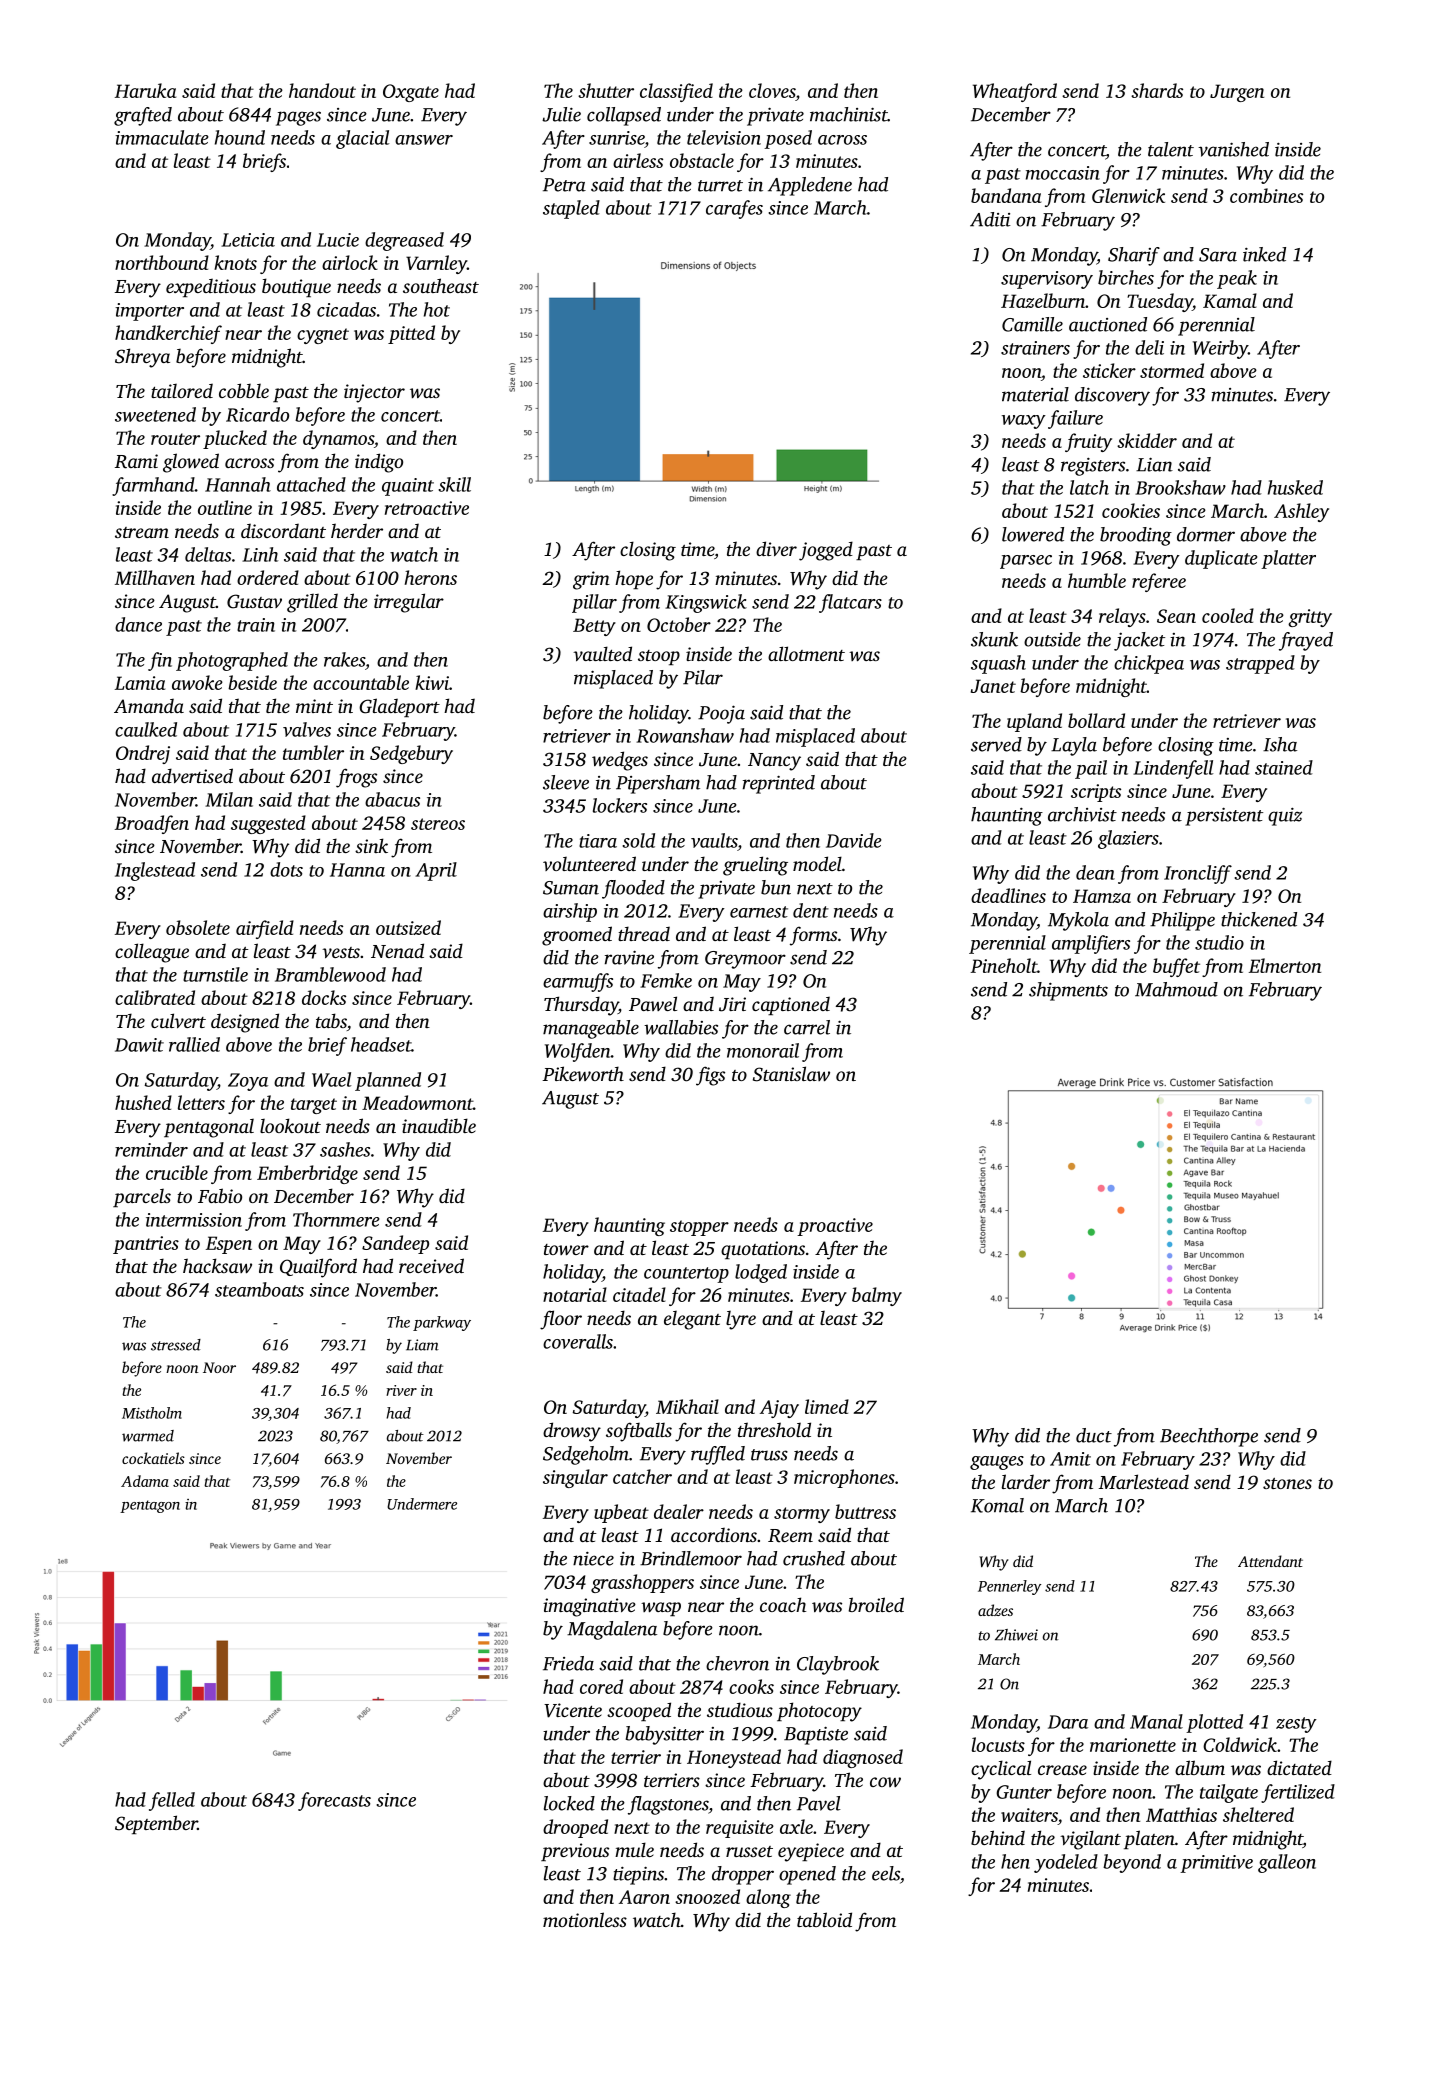  I want to click on forecasts, so click(334, 1801).
